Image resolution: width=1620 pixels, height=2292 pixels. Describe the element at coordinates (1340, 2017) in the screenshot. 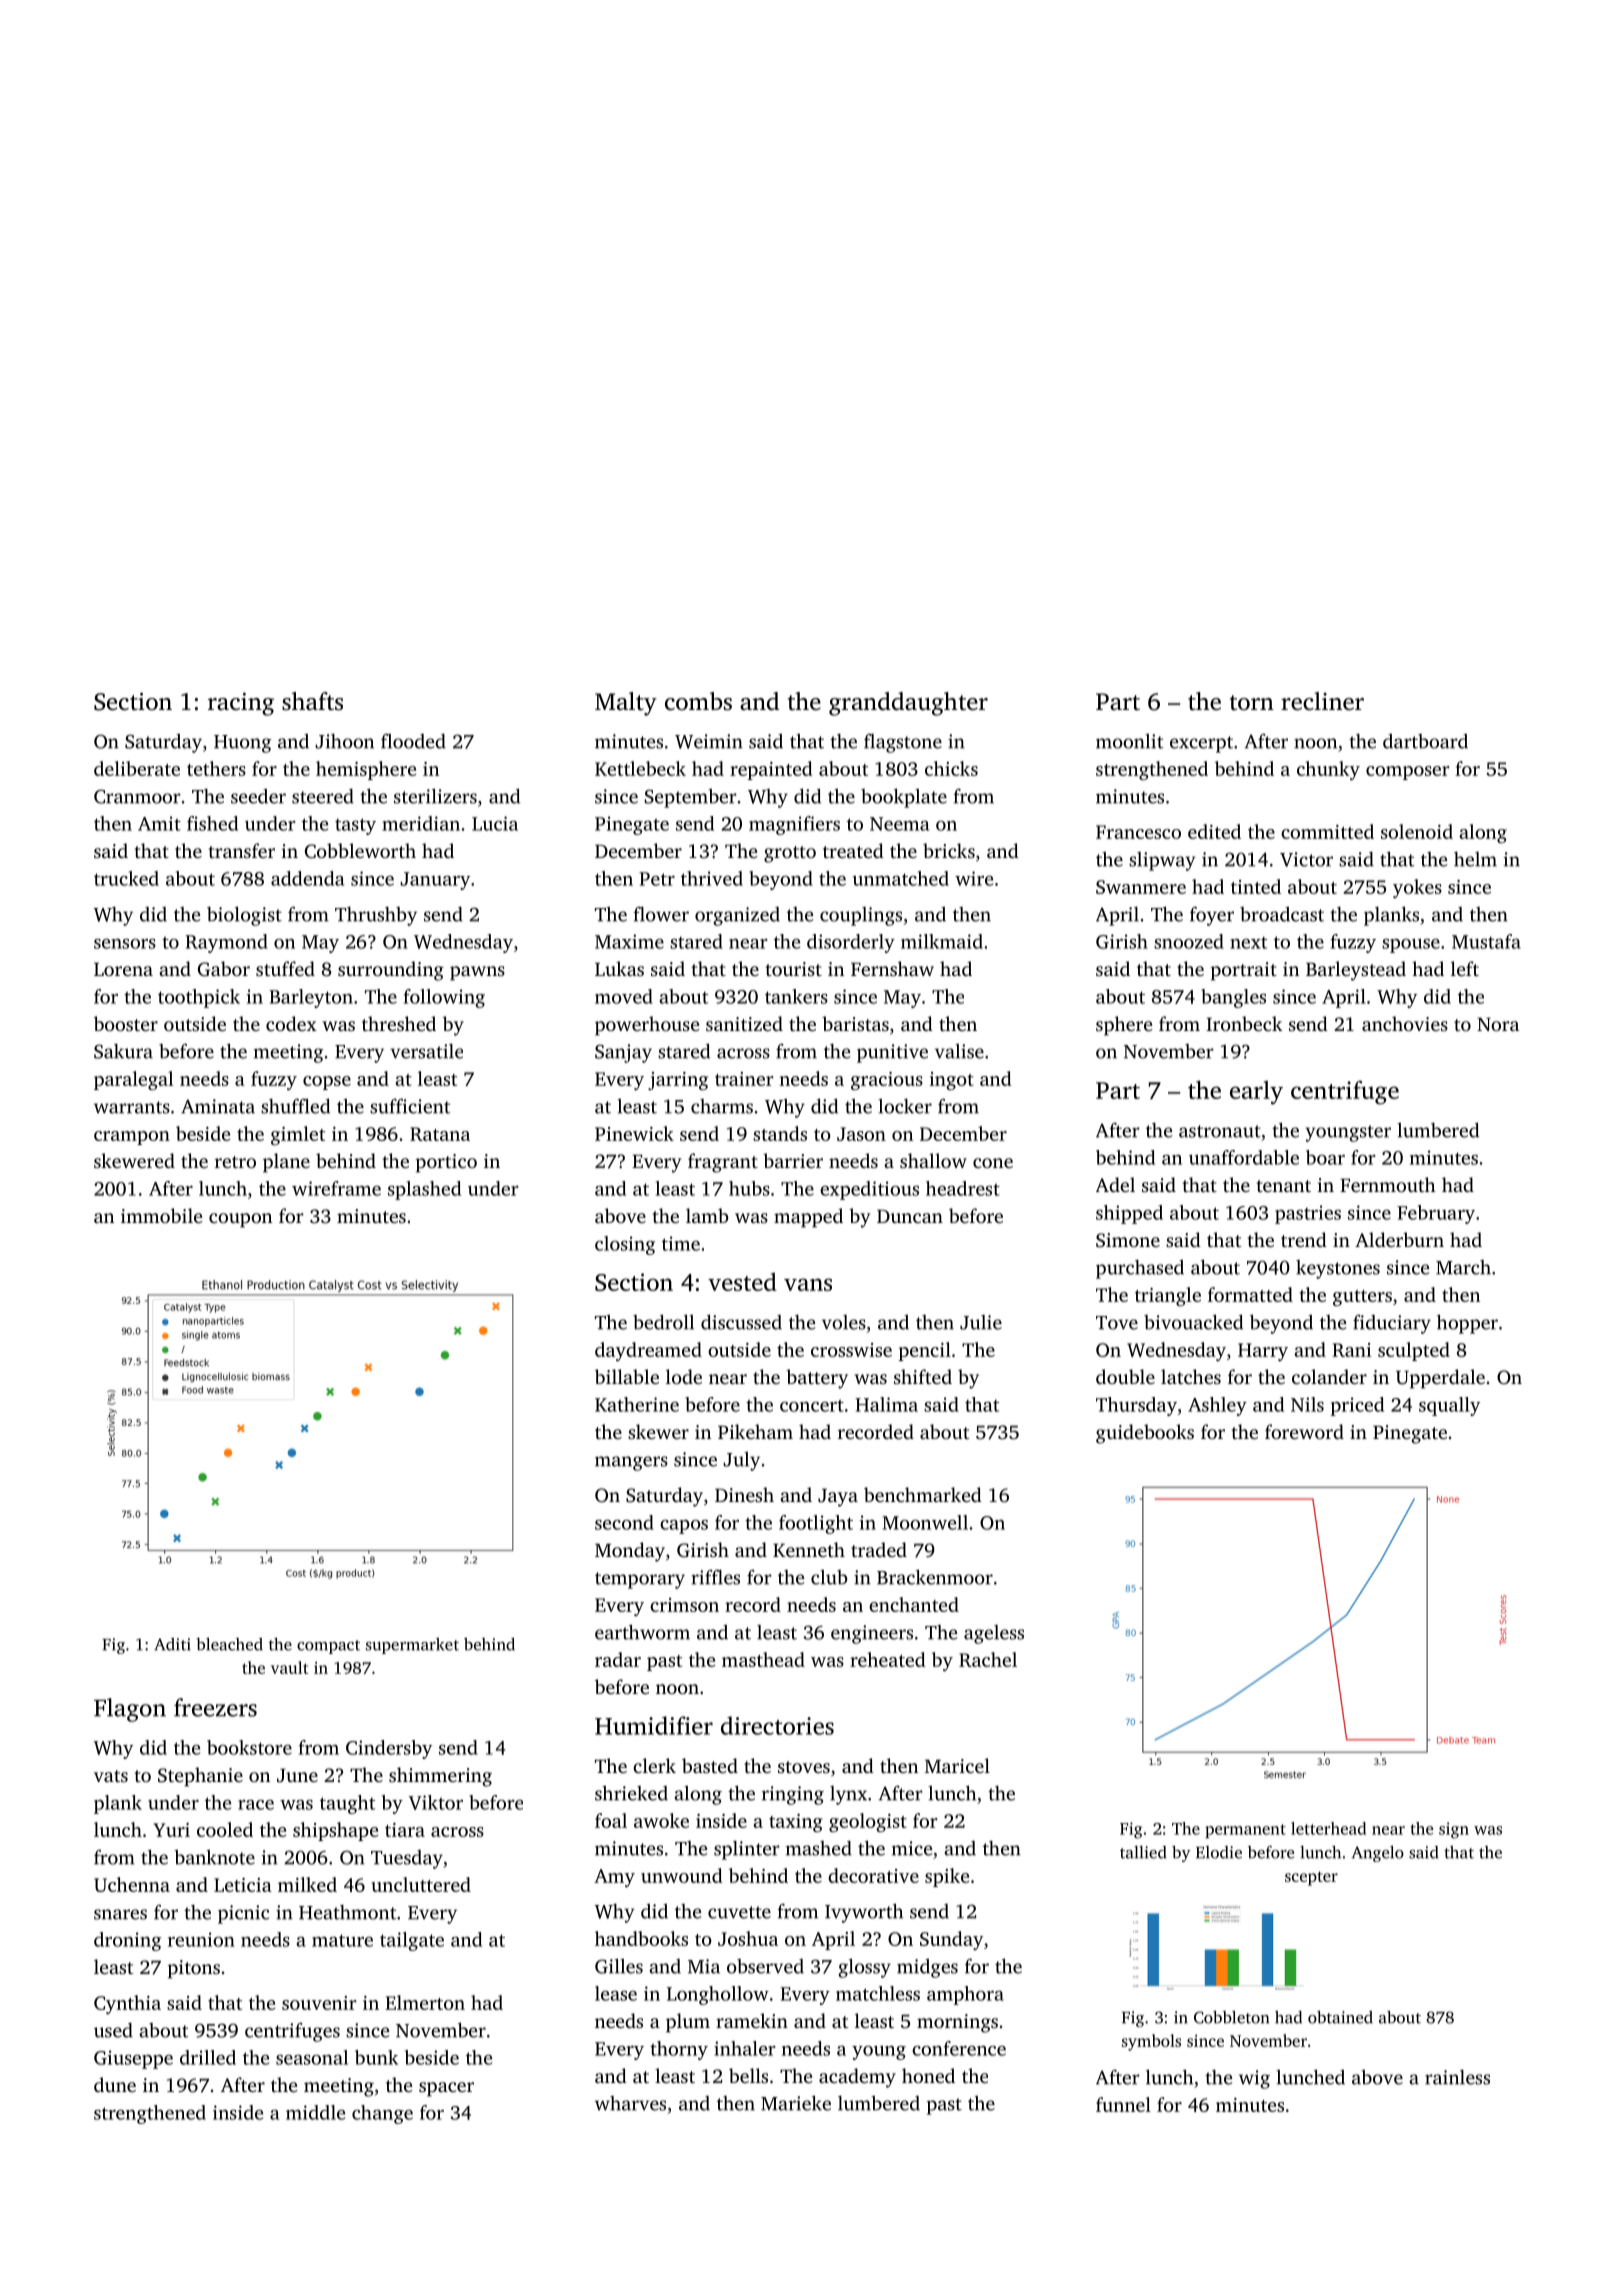

I see `obtained` at that location.
